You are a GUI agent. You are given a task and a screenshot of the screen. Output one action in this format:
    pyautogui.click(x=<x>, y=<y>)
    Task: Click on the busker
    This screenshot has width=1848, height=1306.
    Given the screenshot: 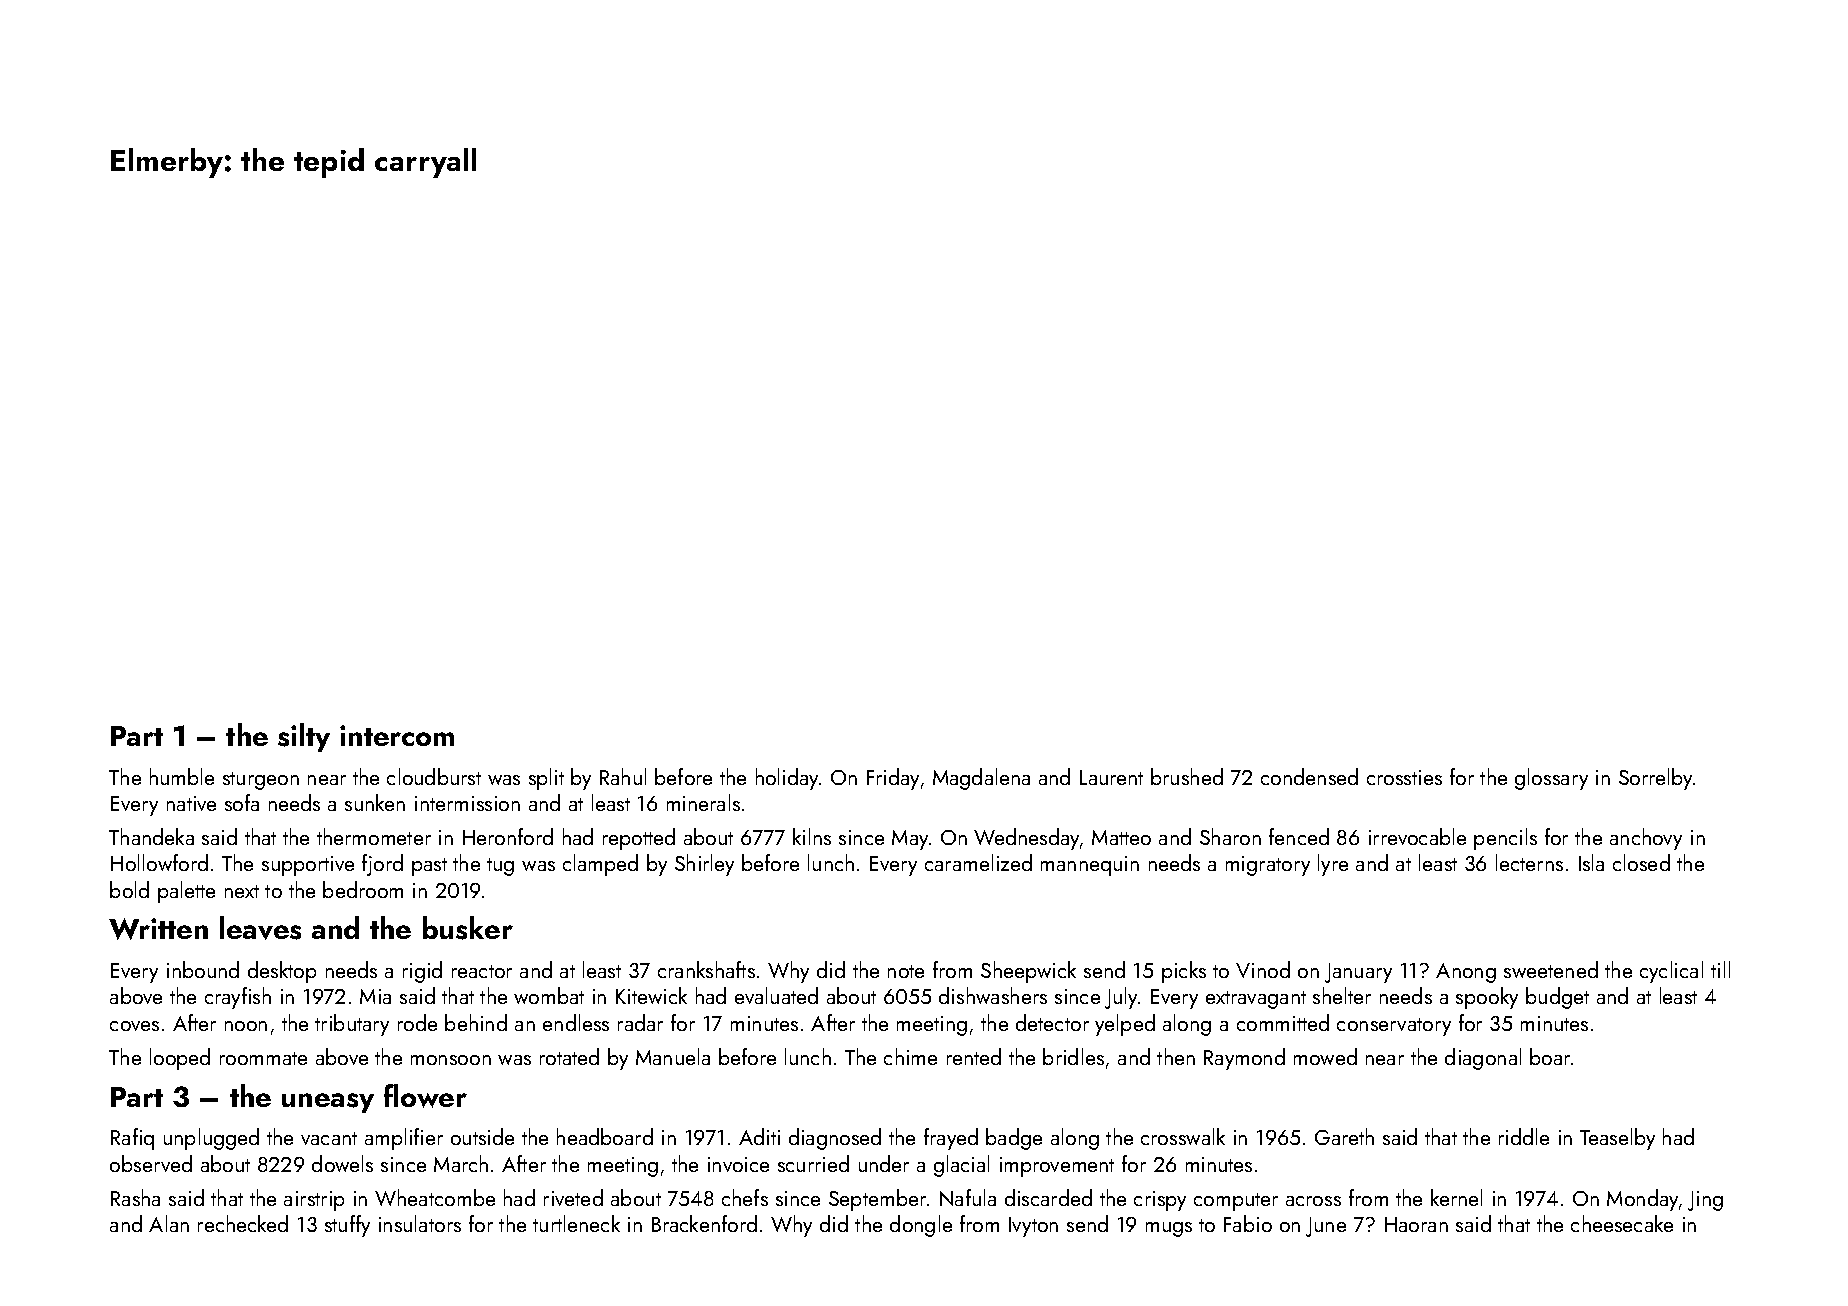 What is the action you would take?
    pyautogui.click(x=468, y=928)
